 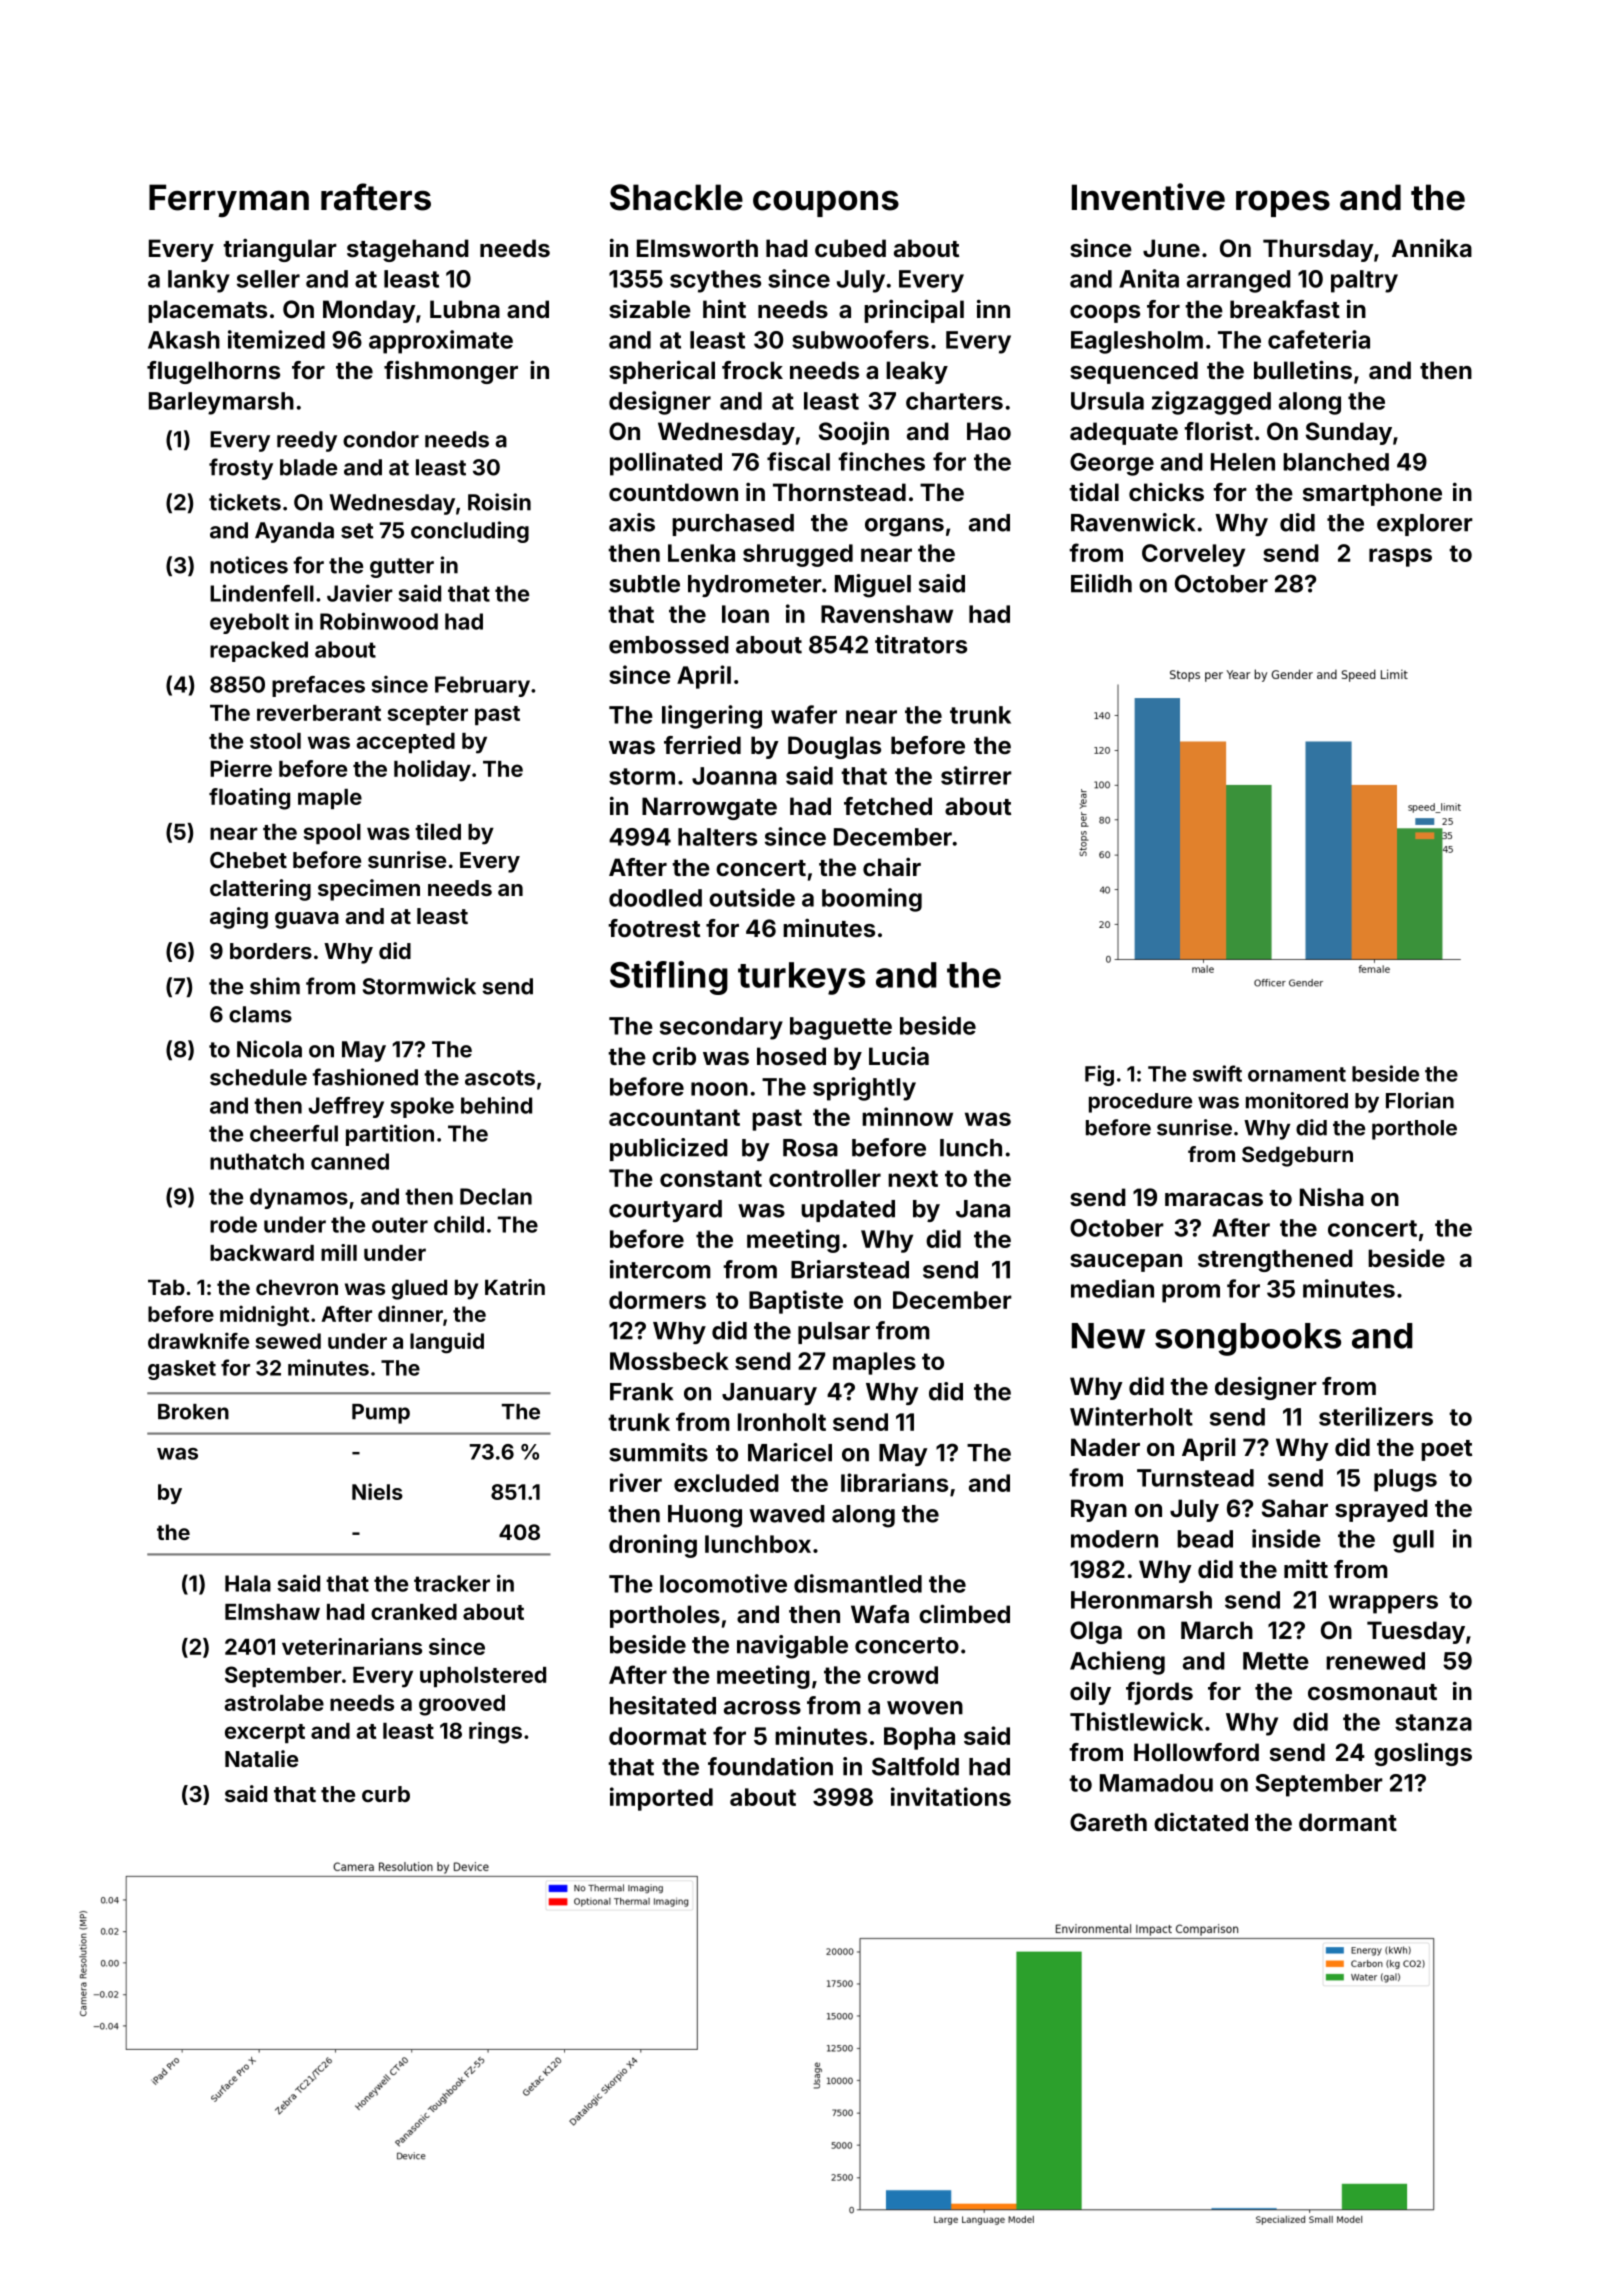 What do you see at coordinates (390, 1135) in the screenshot?
I see `partition` at bounding box center [390, 1135].
